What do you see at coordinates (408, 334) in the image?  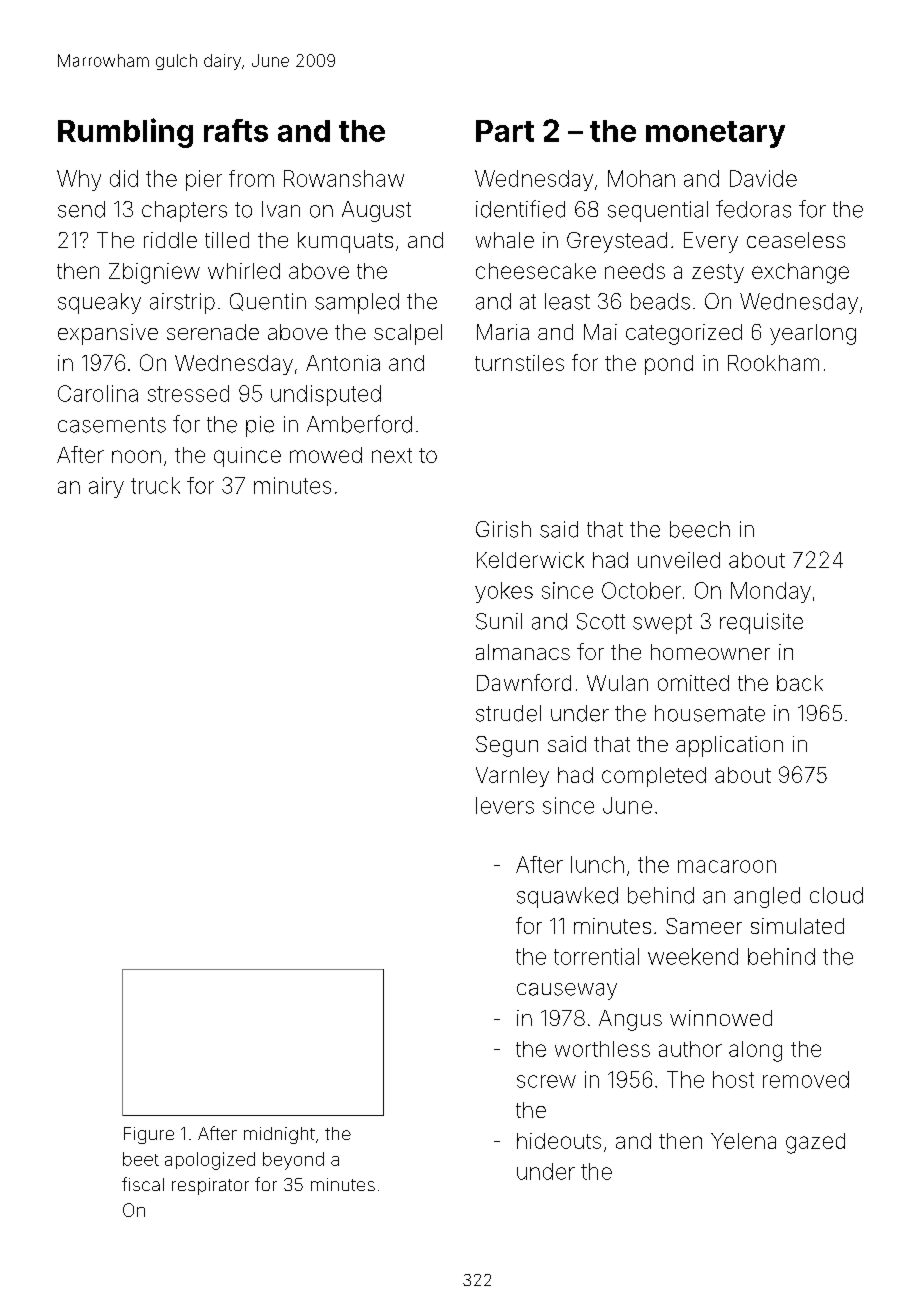 I see `scalpel` at bounding box center [408, 334].
